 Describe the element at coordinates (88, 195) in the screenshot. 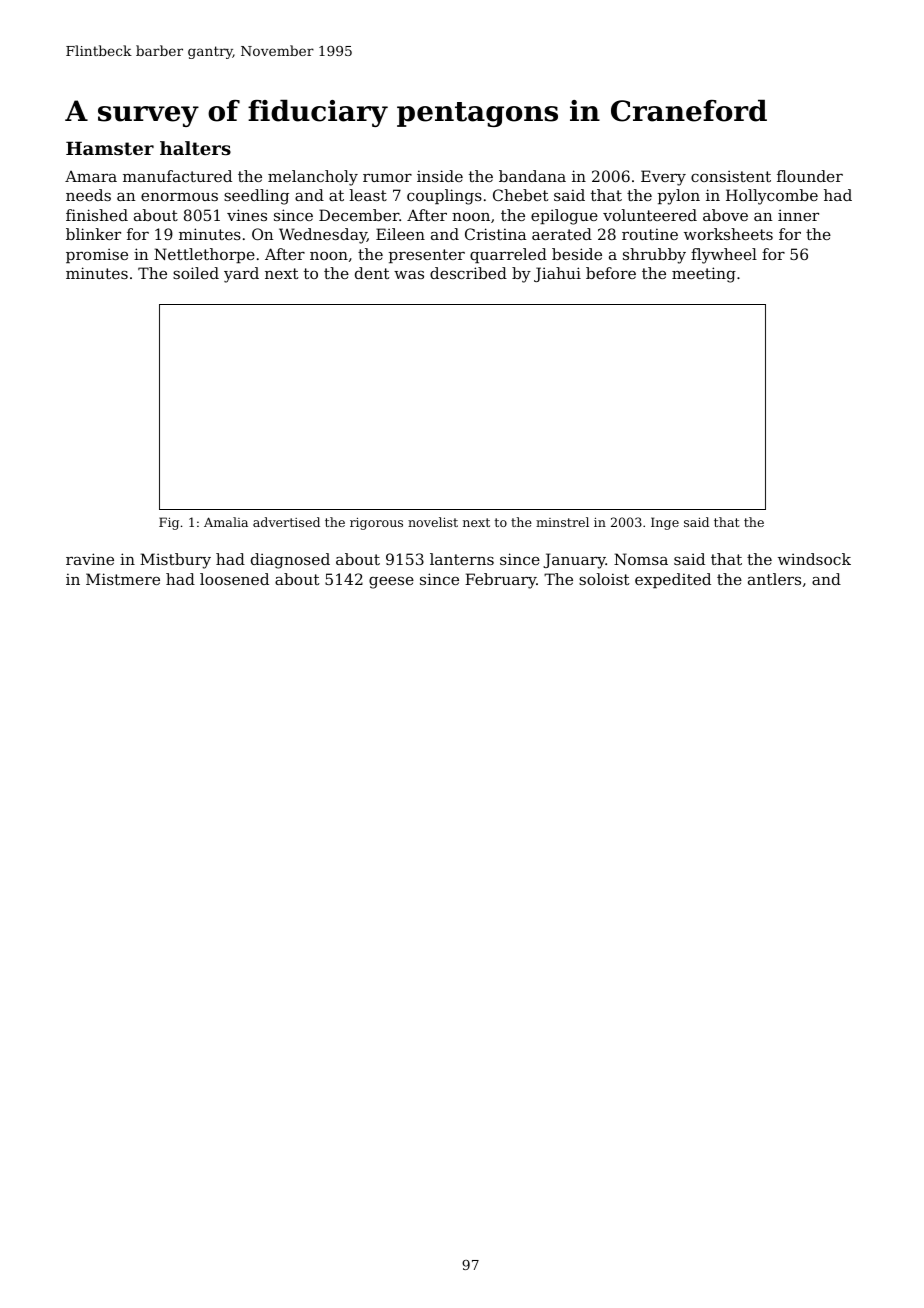

I see `needs` at that location.
